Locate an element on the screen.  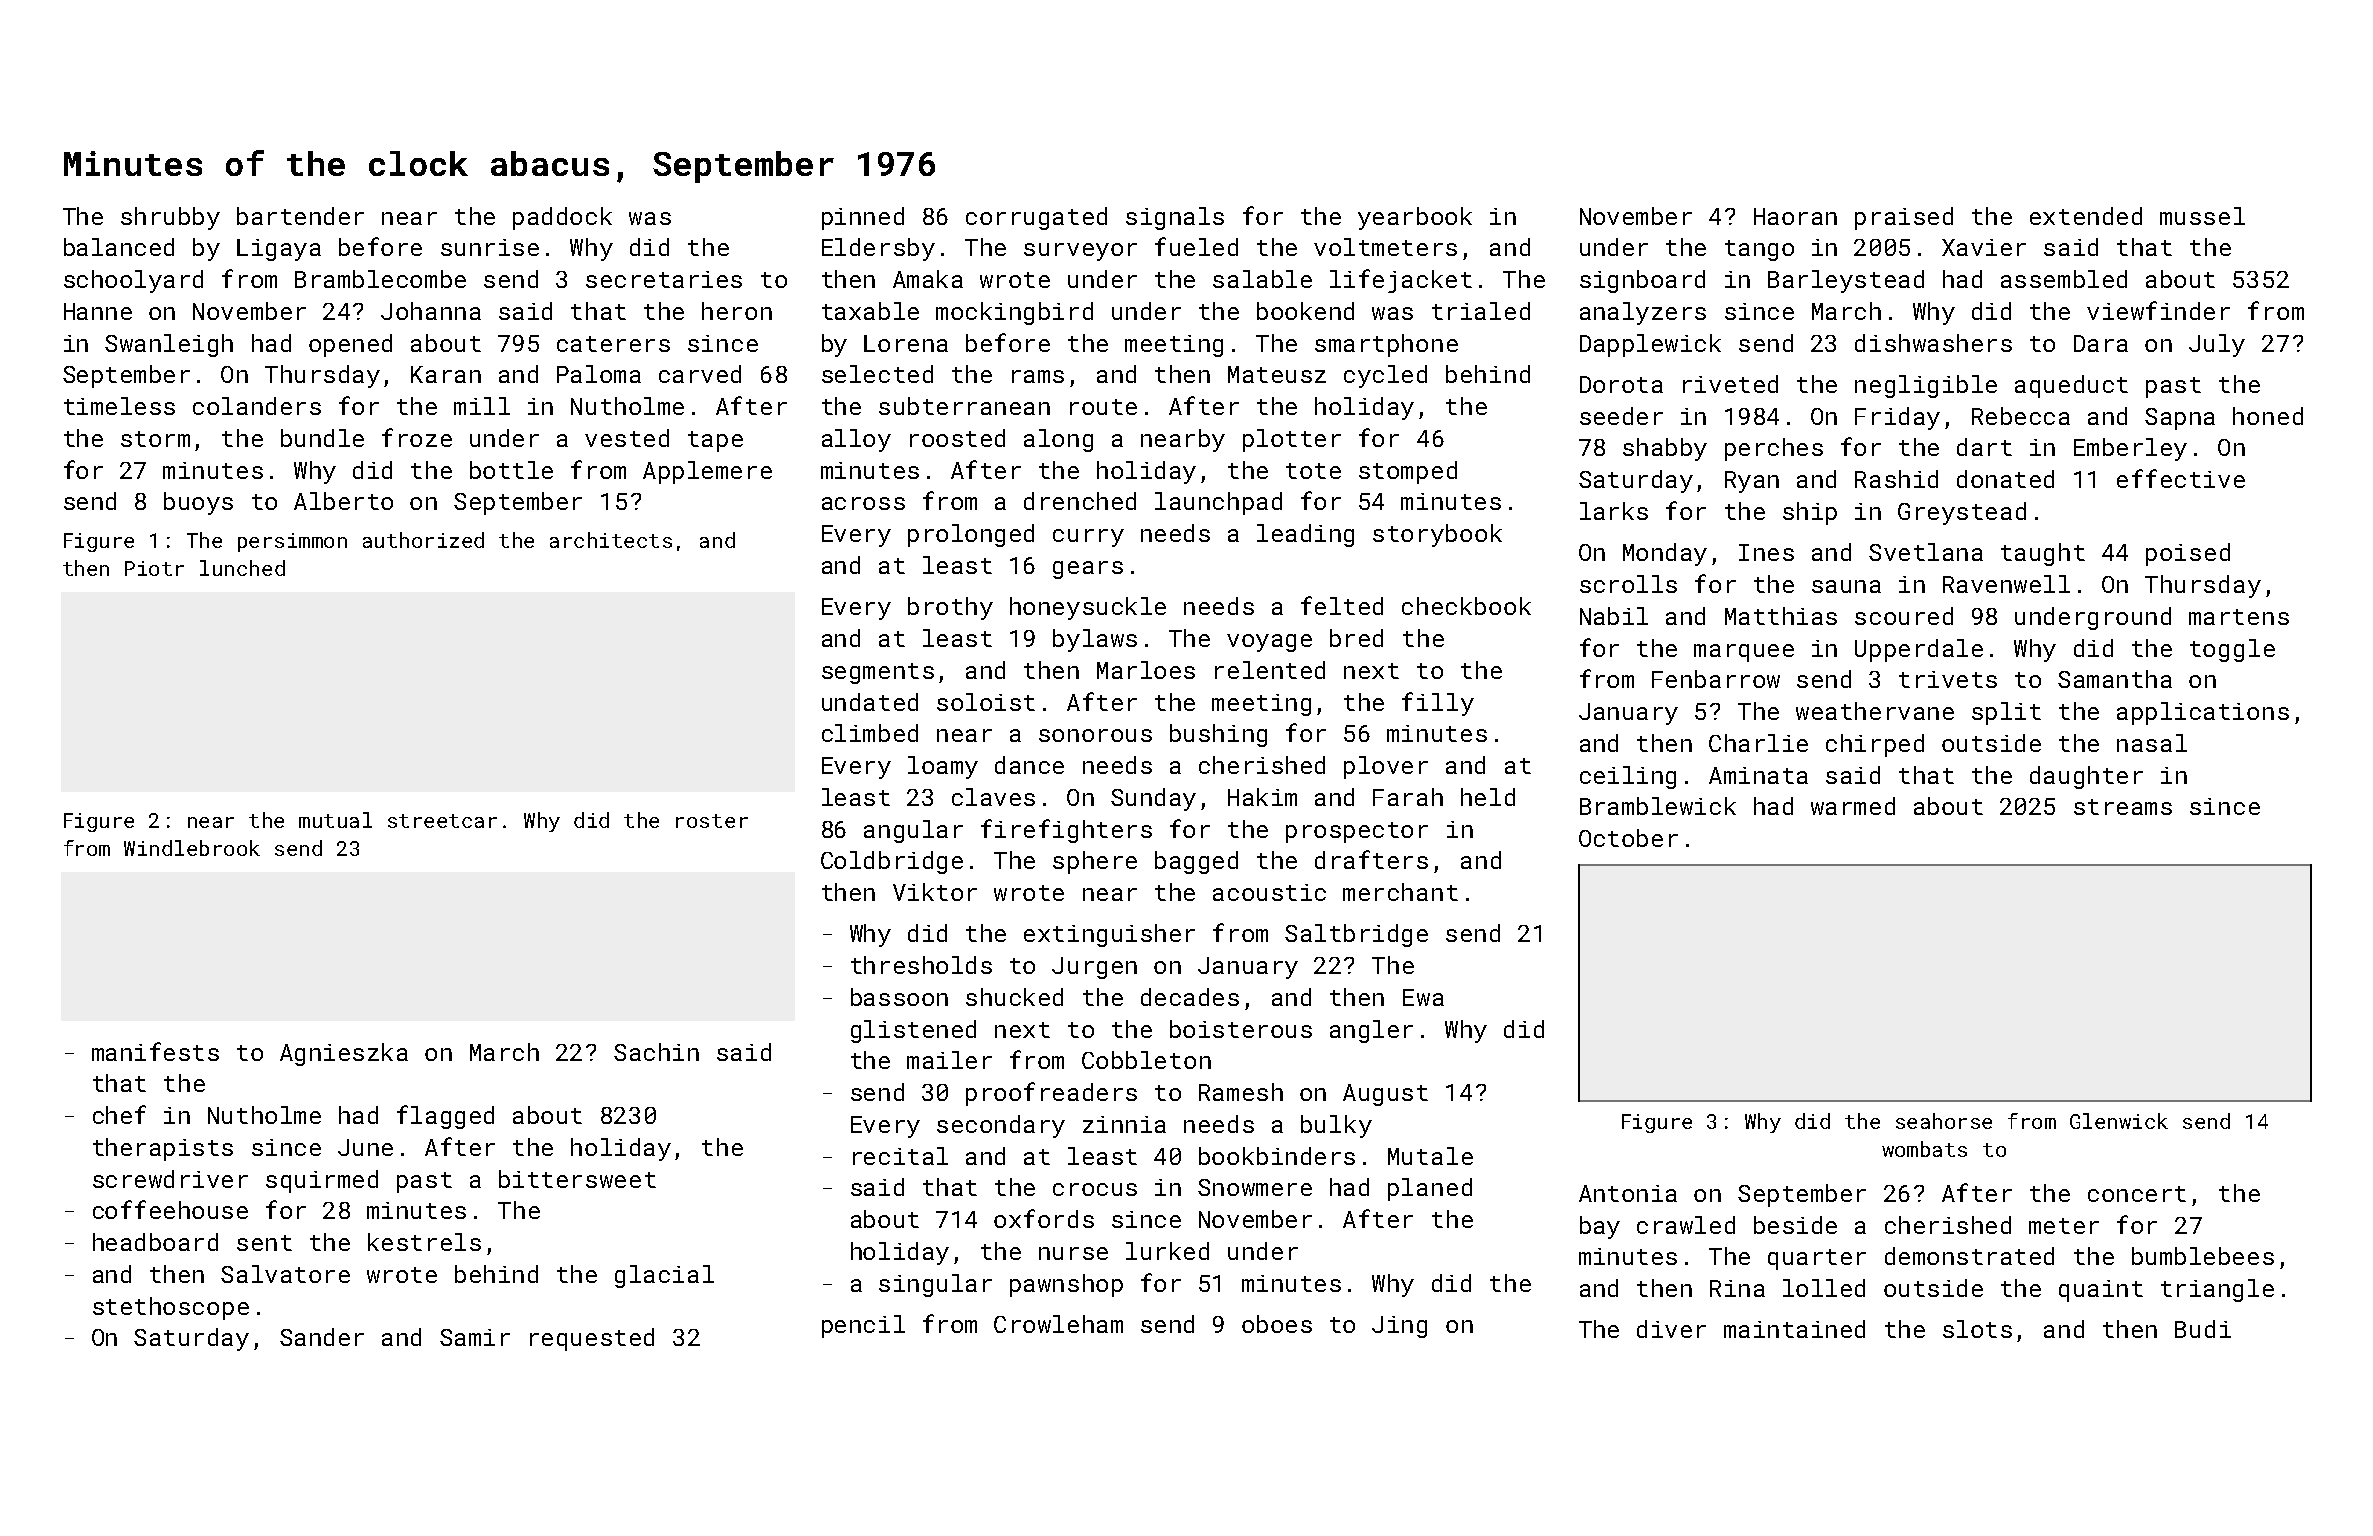
streams is located at coordinates (2123, 807).
